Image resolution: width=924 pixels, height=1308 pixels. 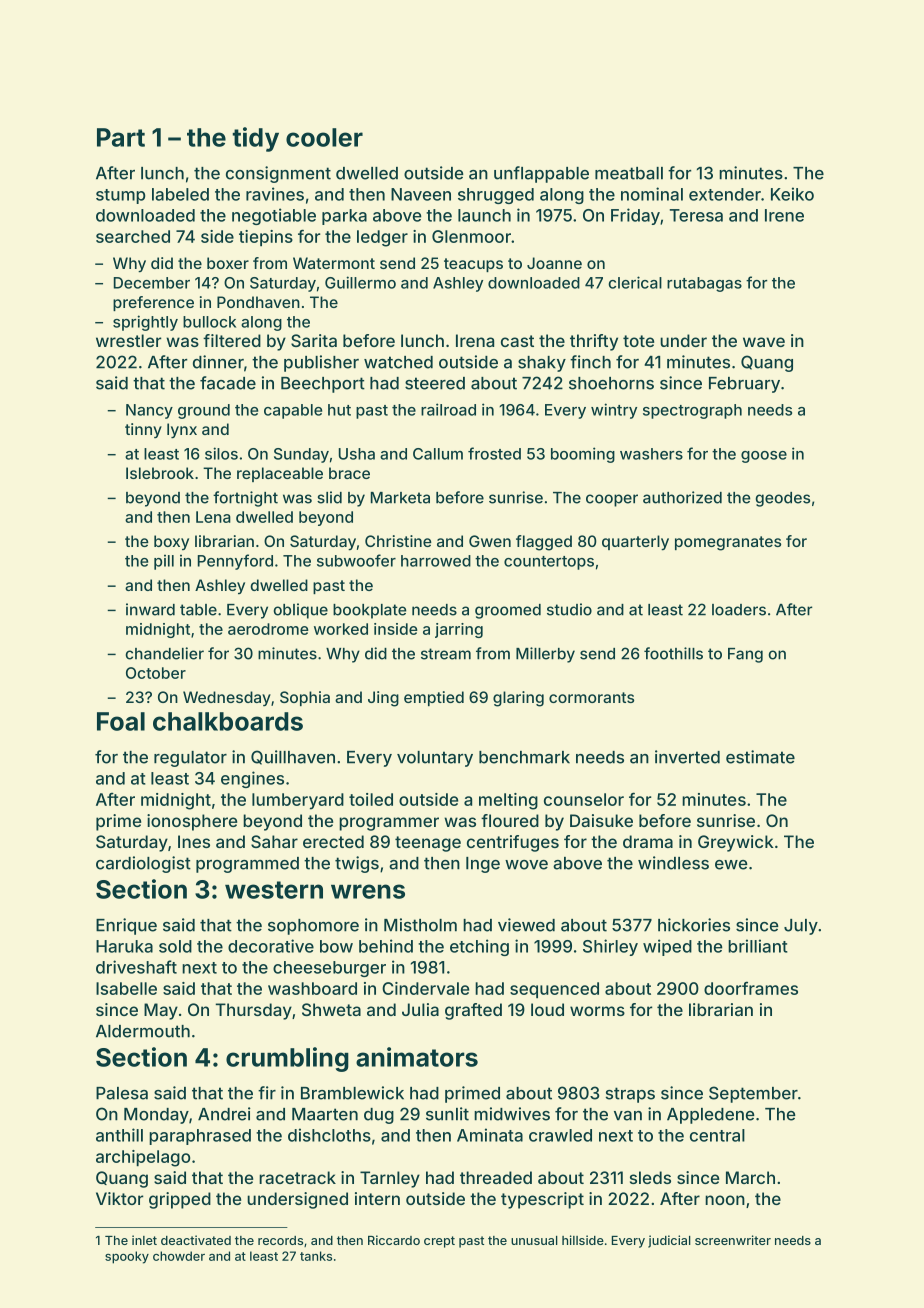 What do you see at coordinates (569, 609) in the page?
I see `studio` at bounding box center [569, 609].
